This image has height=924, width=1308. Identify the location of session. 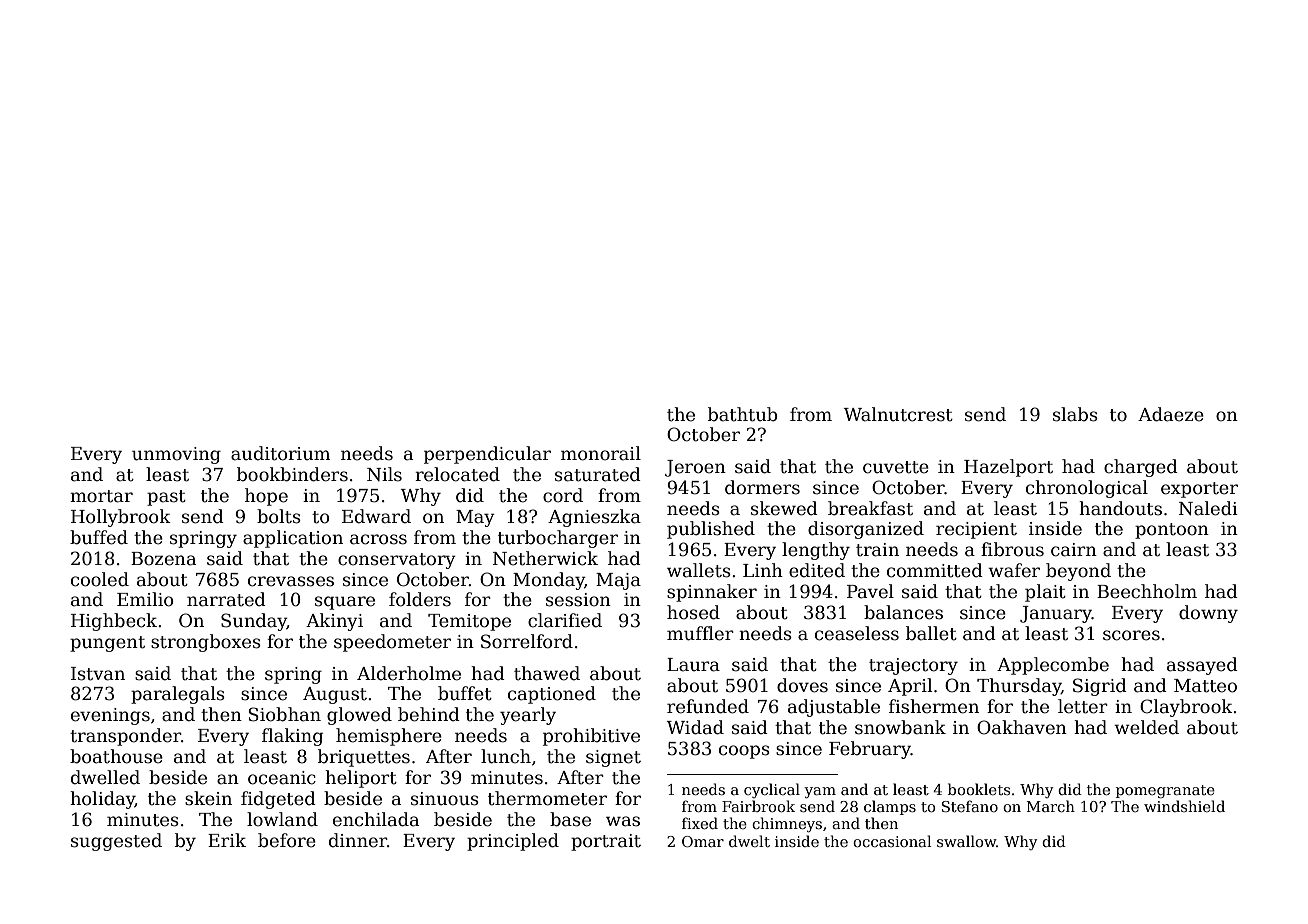
(578, 600).
